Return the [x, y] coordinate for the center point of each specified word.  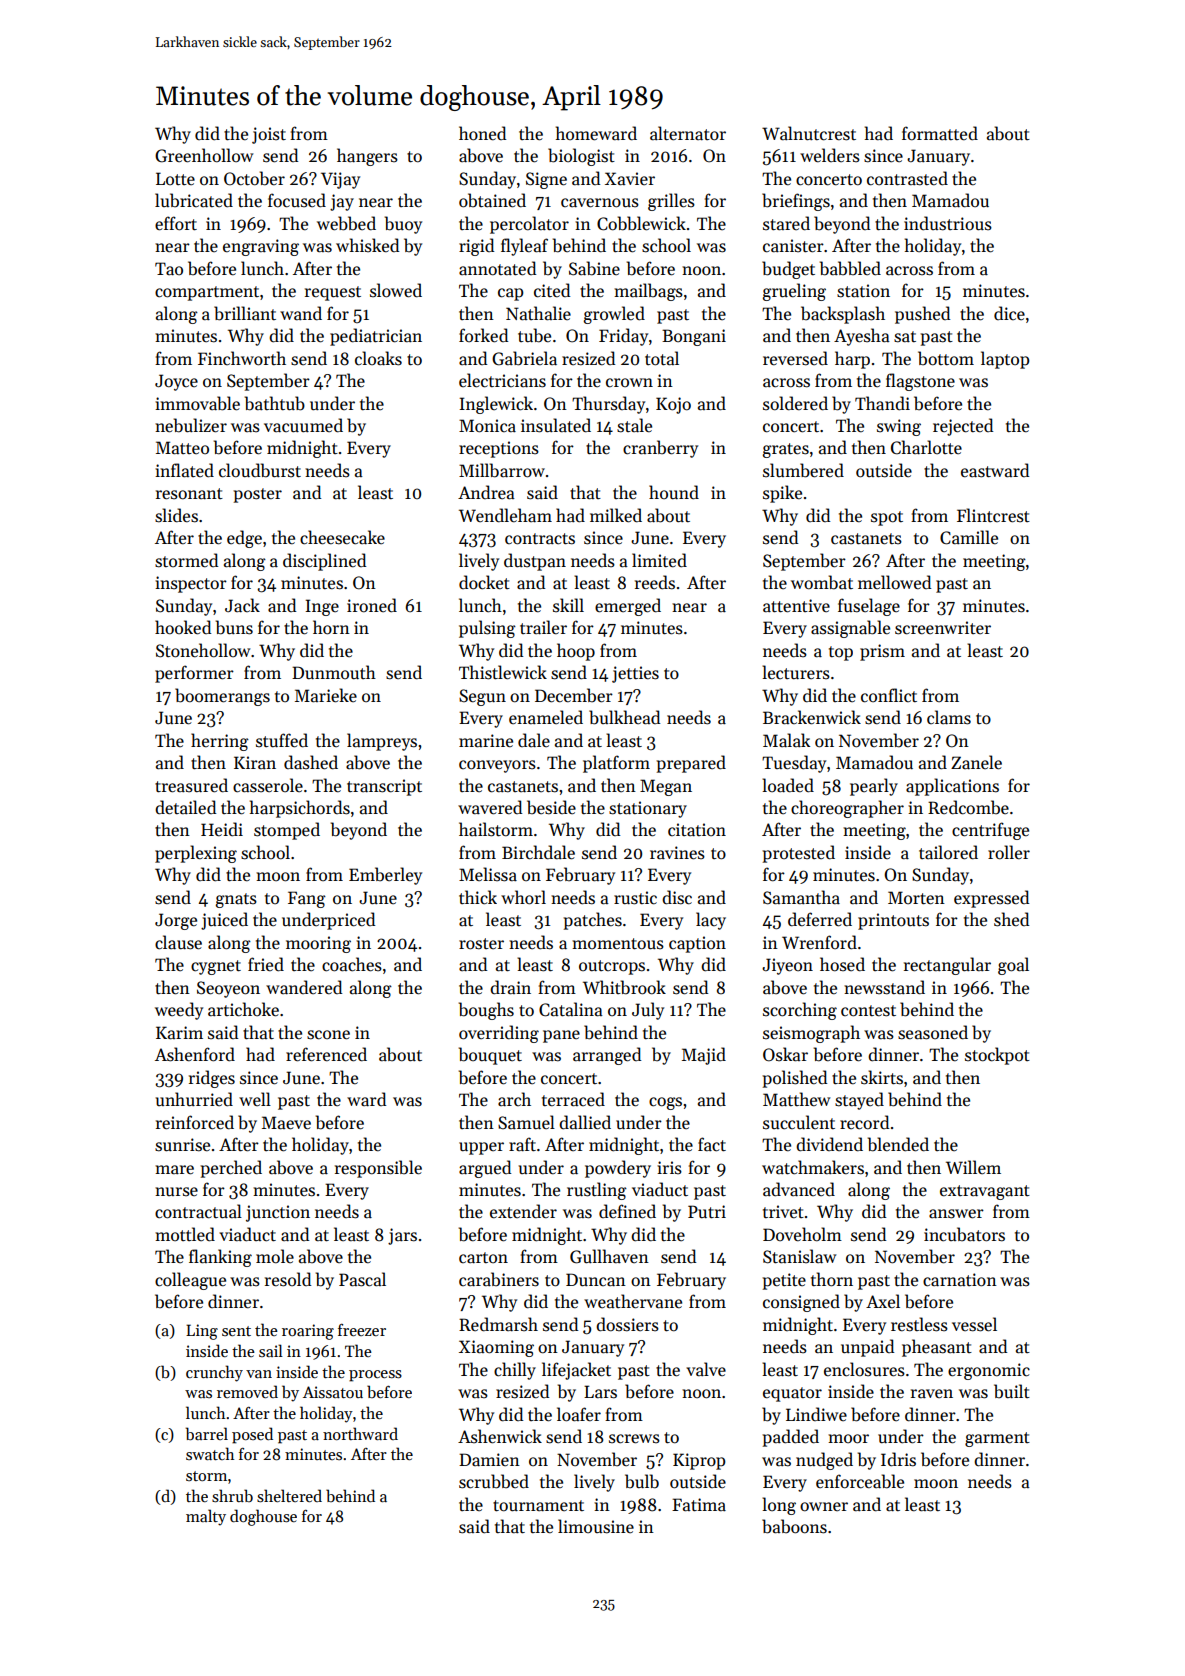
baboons [794, 1526]
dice [1009, 313]
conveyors [497, 766]
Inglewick [496, 405]
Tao [169, 268]
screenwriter [943, 628]
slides [176, 515]
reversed [795, 358]
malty [206, 1517]
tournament [538, 1506]
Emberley [385, 876]
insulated [556, 425]
